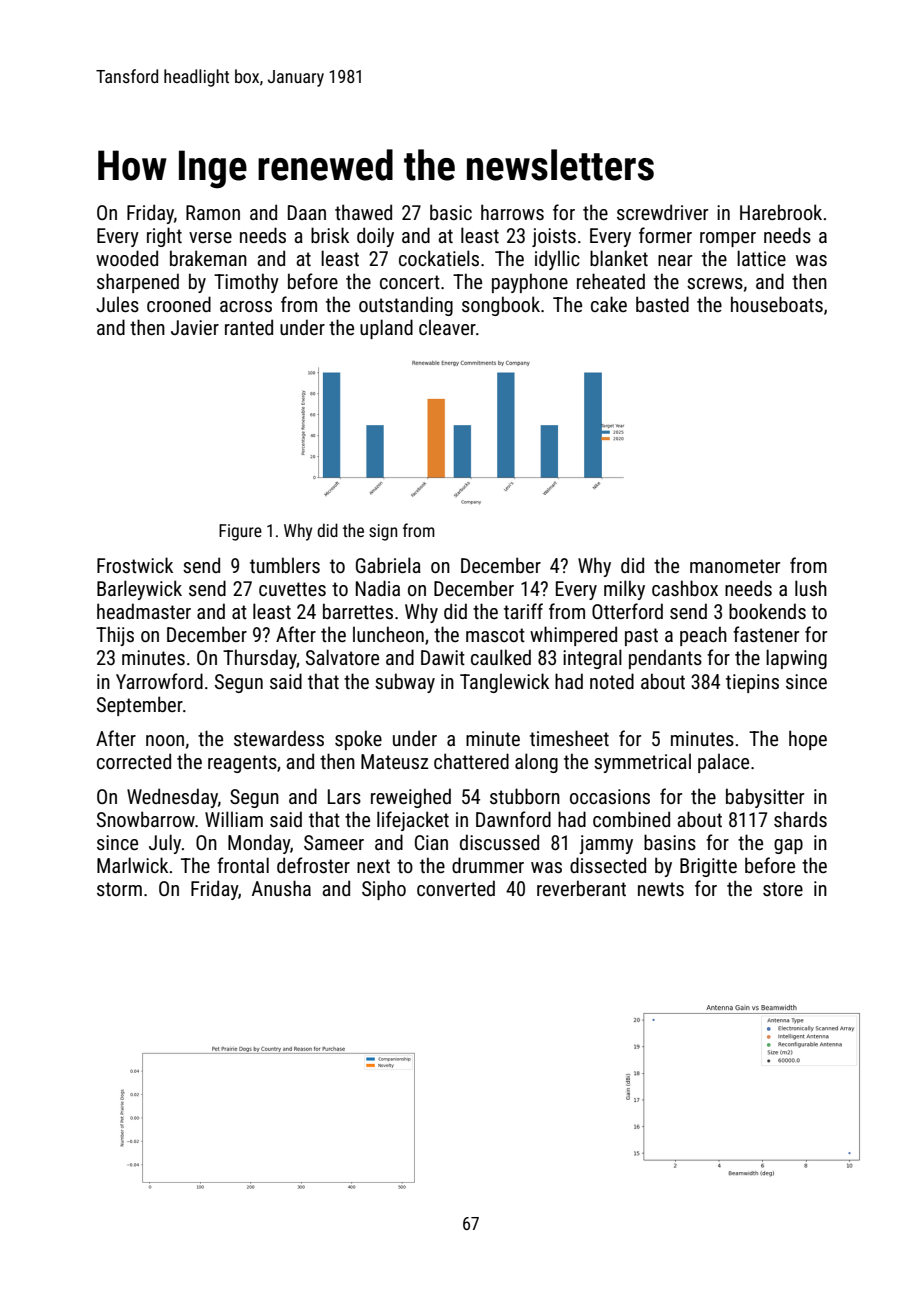 The height and width of the screenshot is (1311, 924). I want to click on basted, so click(662, 304).
